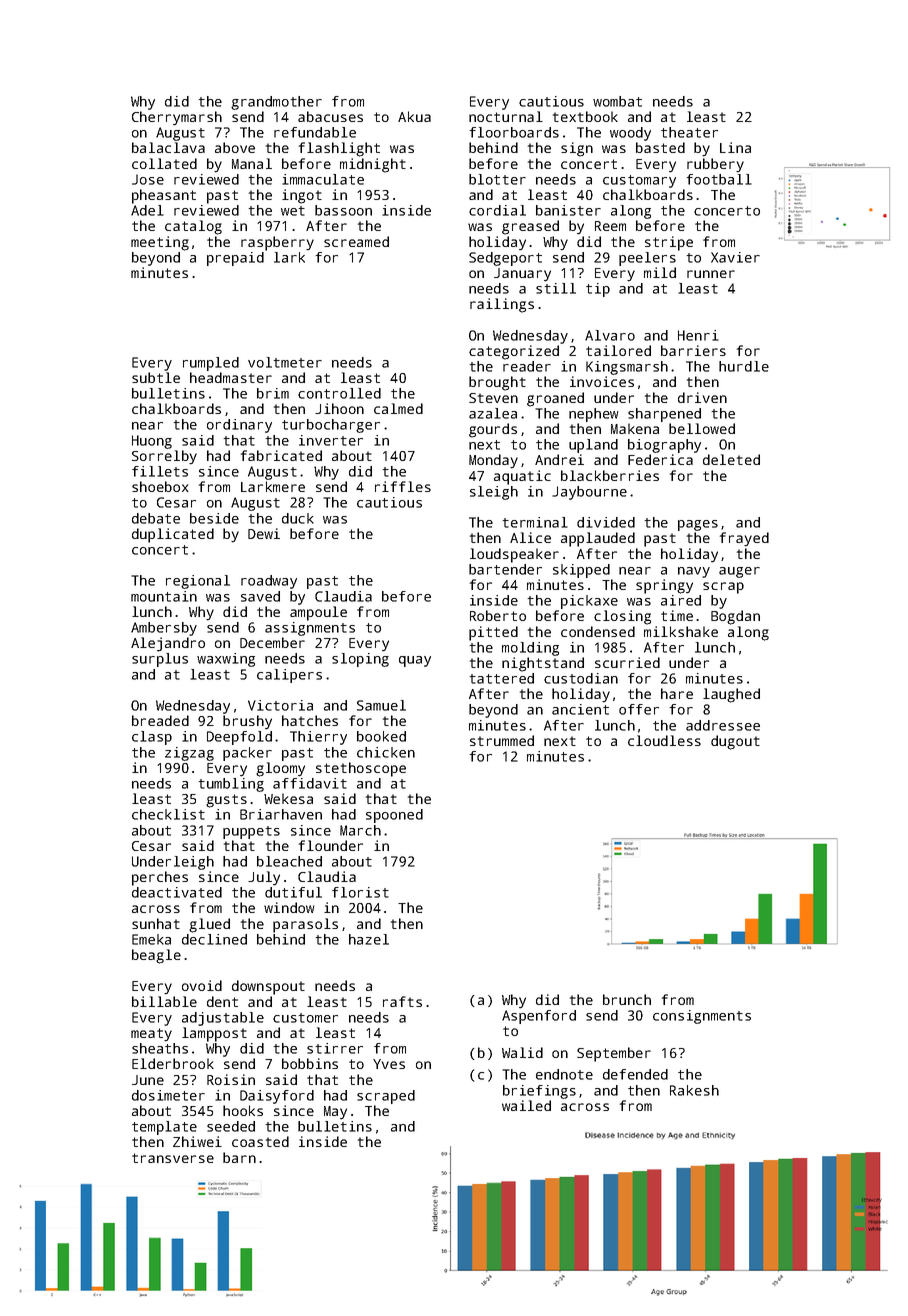 Image resolution: width=908 pixels, height=1316 pixels. I want to click on Rakesh, so click(694, 1090).
